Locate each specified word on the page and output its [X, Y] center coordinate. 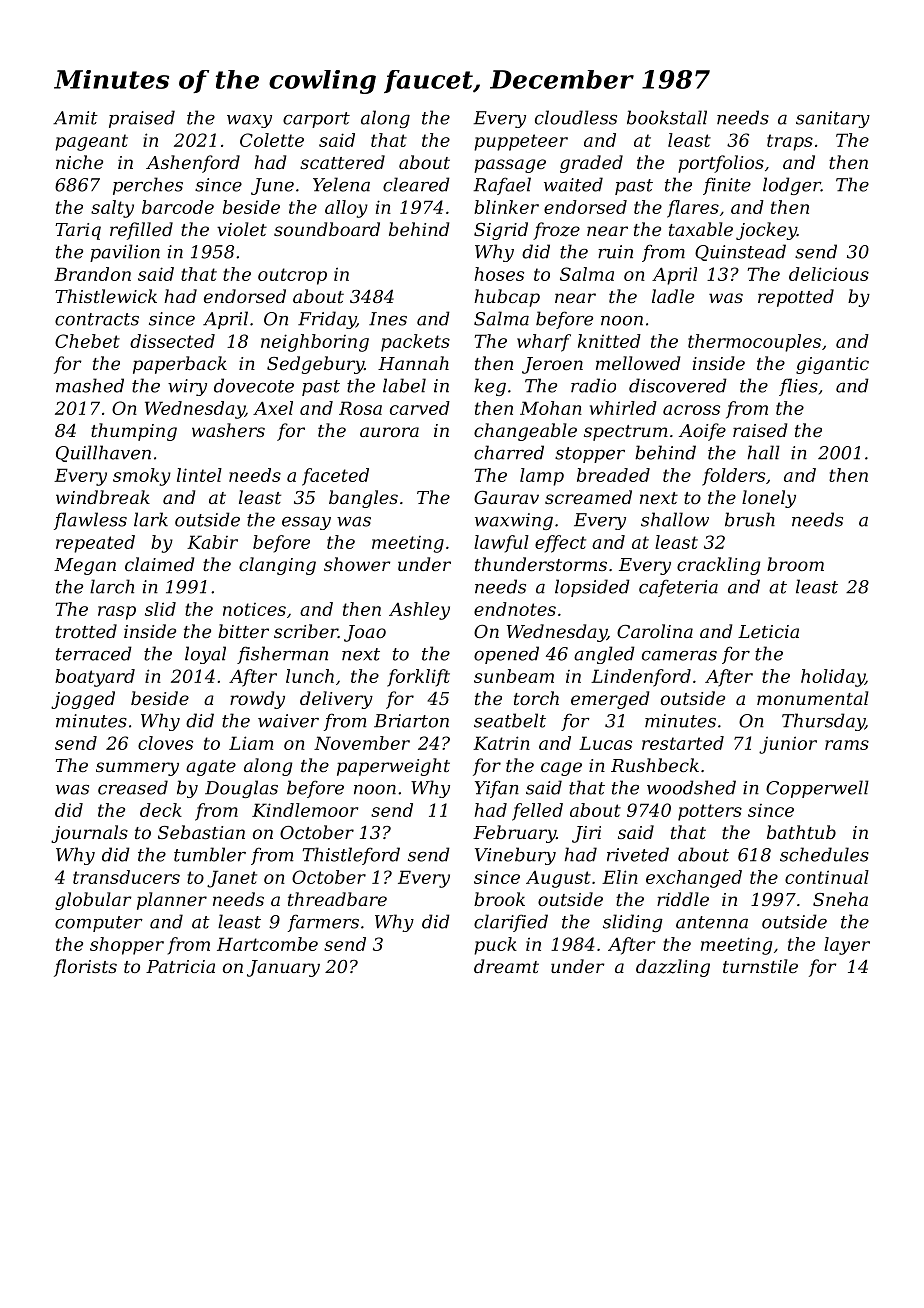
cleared [416, 184]
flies [798, 387]
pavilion [125, 253]
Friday [327, 320]
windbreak [103, 497]
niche [79, 162]
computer [99, 924]
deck [161, 810]
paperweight [393, 767]
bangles [363, 499]
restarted [683, 743]
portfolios [721, 164]
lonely [769, 499]
